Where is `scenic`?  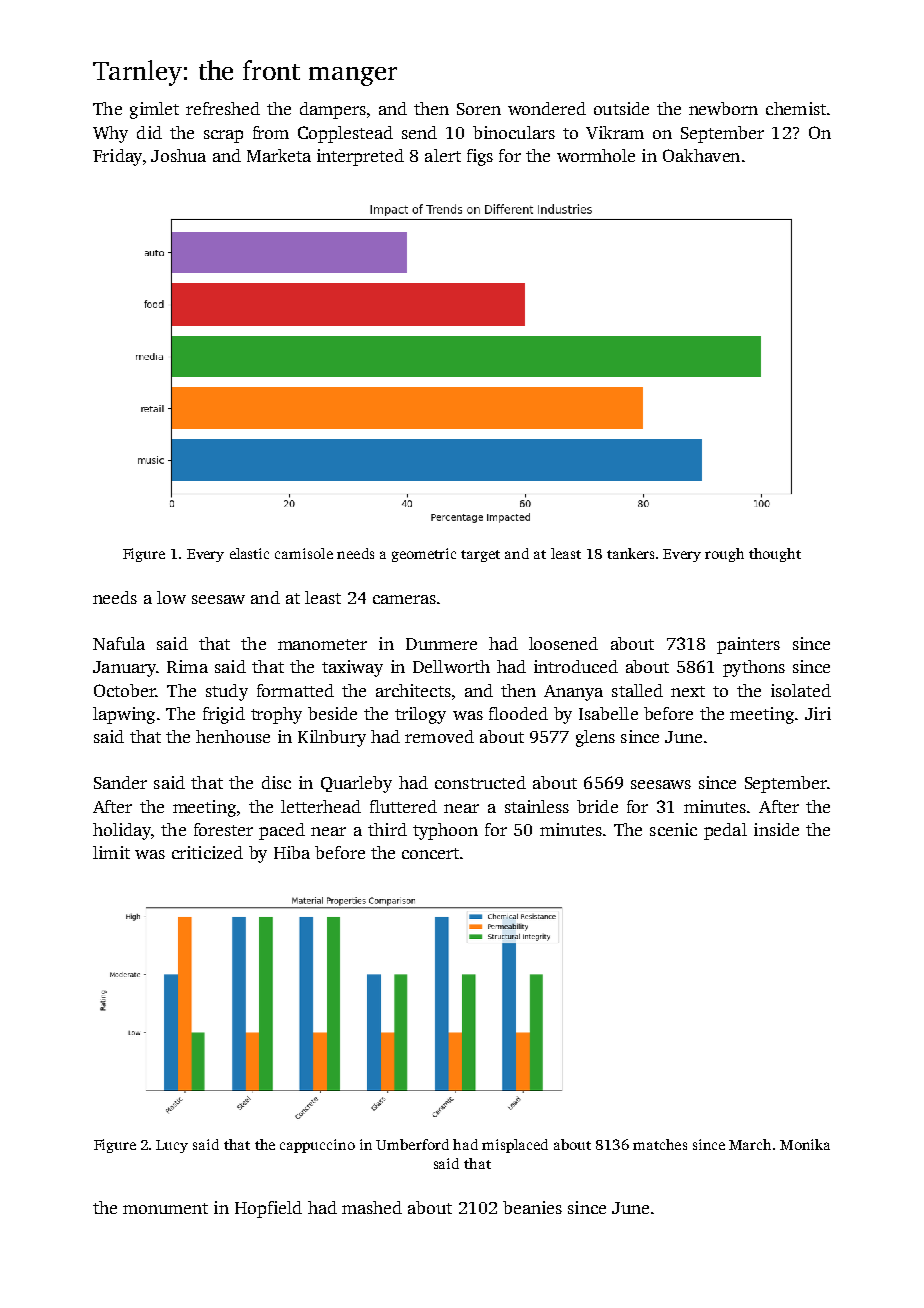
scenic is located at coordinates (673, 829).
